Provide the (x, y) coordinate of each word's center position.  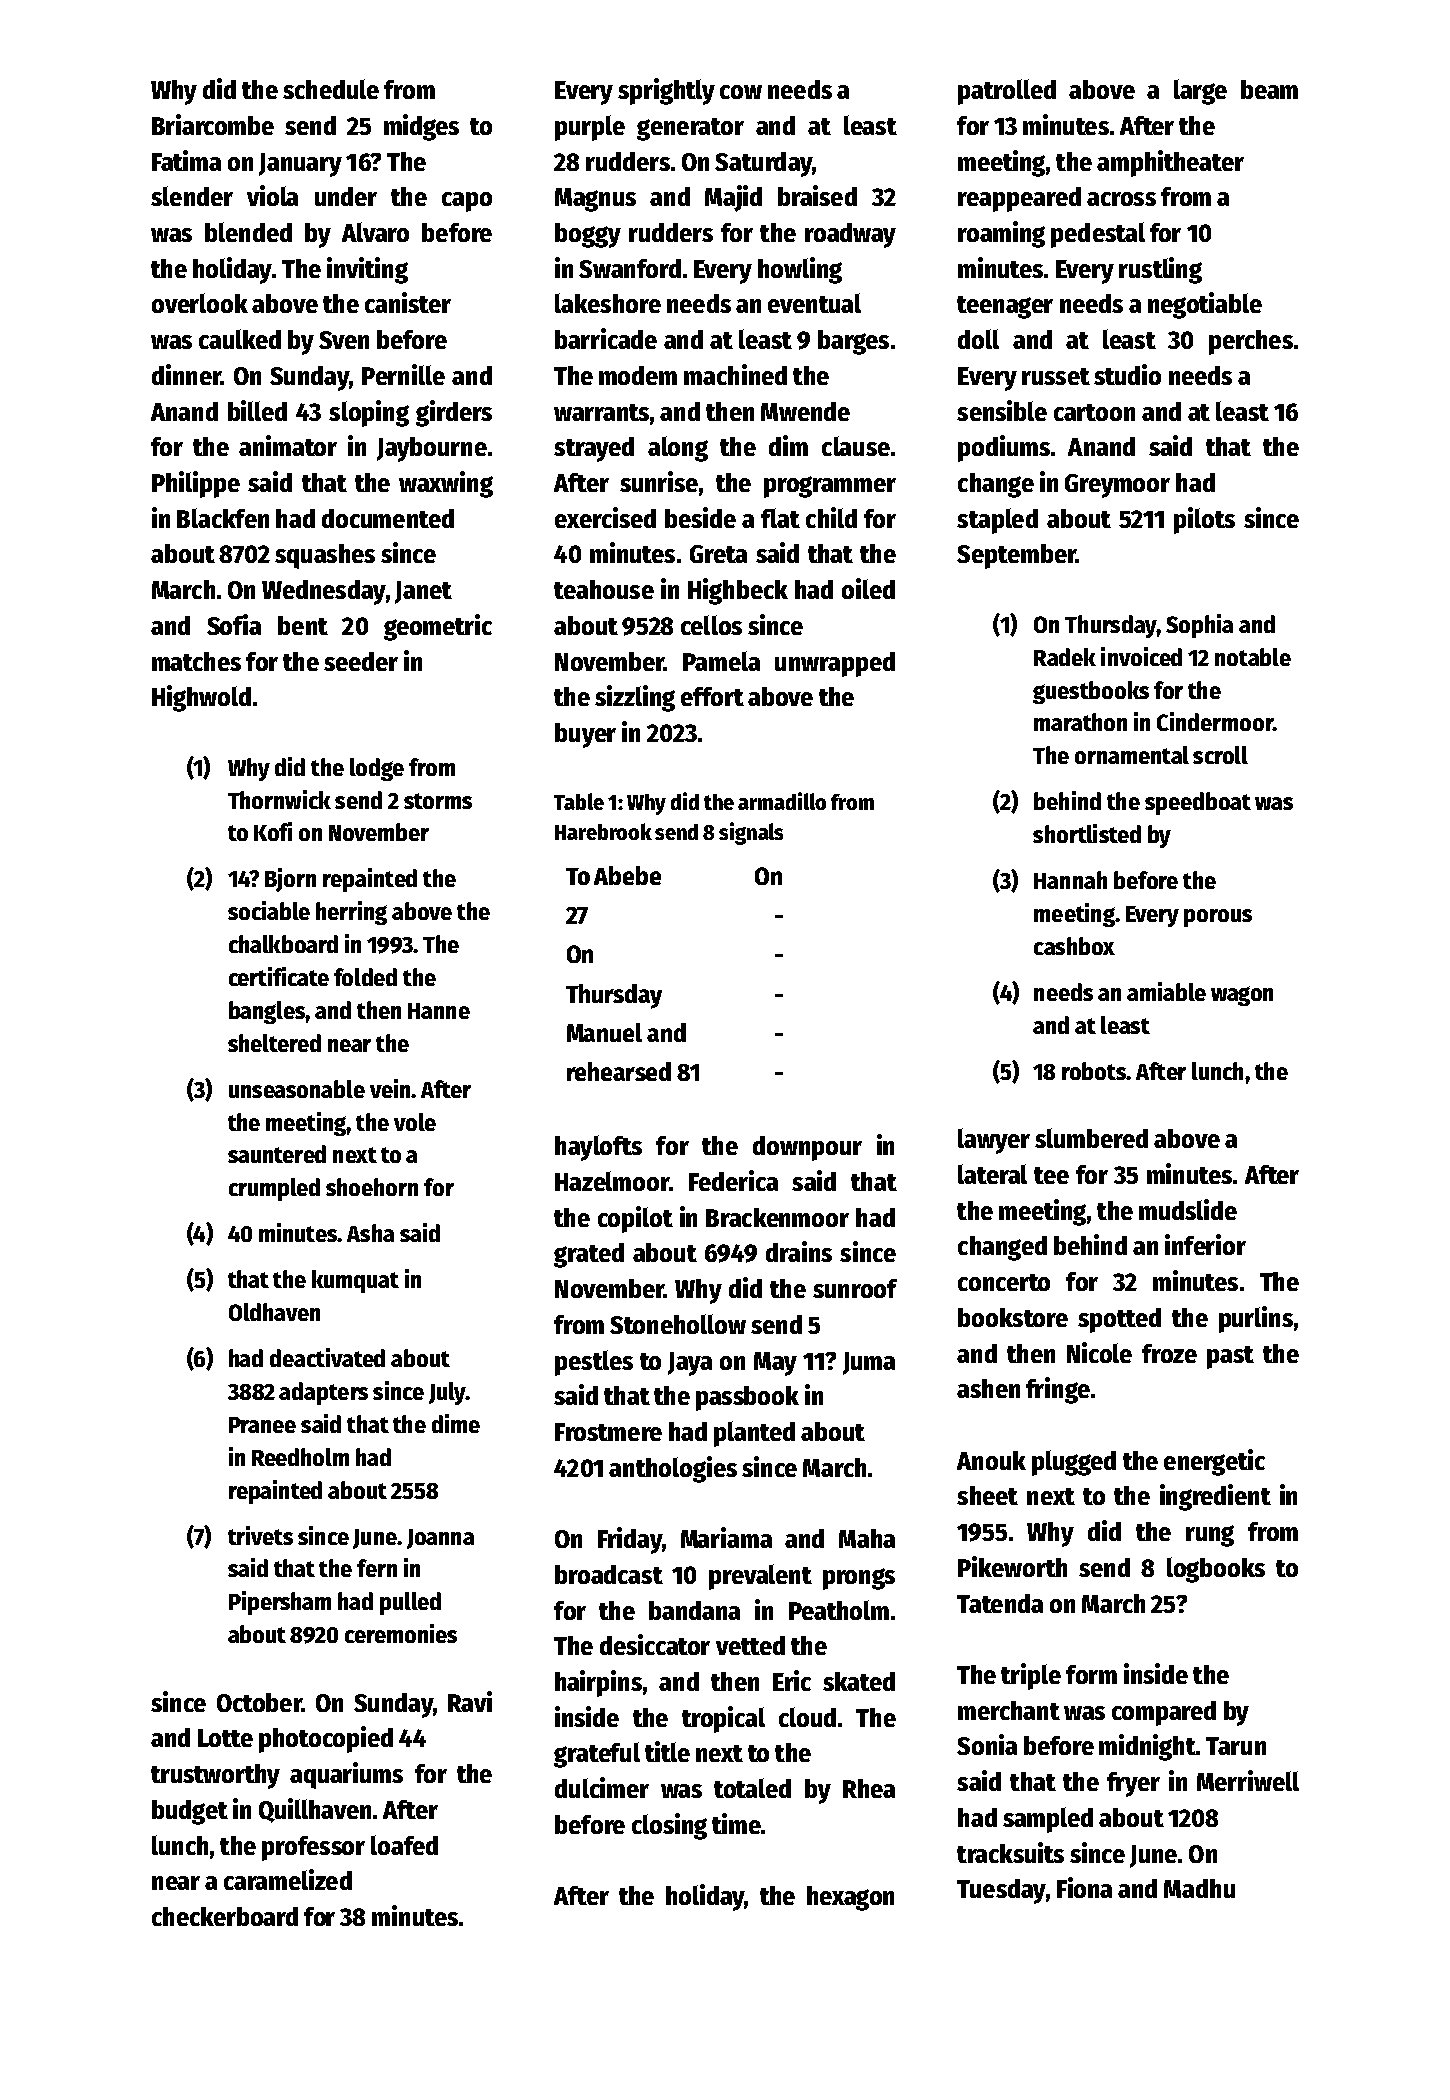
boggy (588, 235)
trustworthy (215, 1776)
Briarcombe (213, 124)
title (667, 1751)
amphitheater (1170, 163)
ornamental (1132, 755)
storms (438, 801)
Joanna (440, 1539)
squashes (325, 556)
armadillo (782, 801)
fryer (1133, 1784)
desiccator (655, 1644)
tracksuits (1010, 1852)
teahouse (604, 589)
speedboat (1198, 803)
